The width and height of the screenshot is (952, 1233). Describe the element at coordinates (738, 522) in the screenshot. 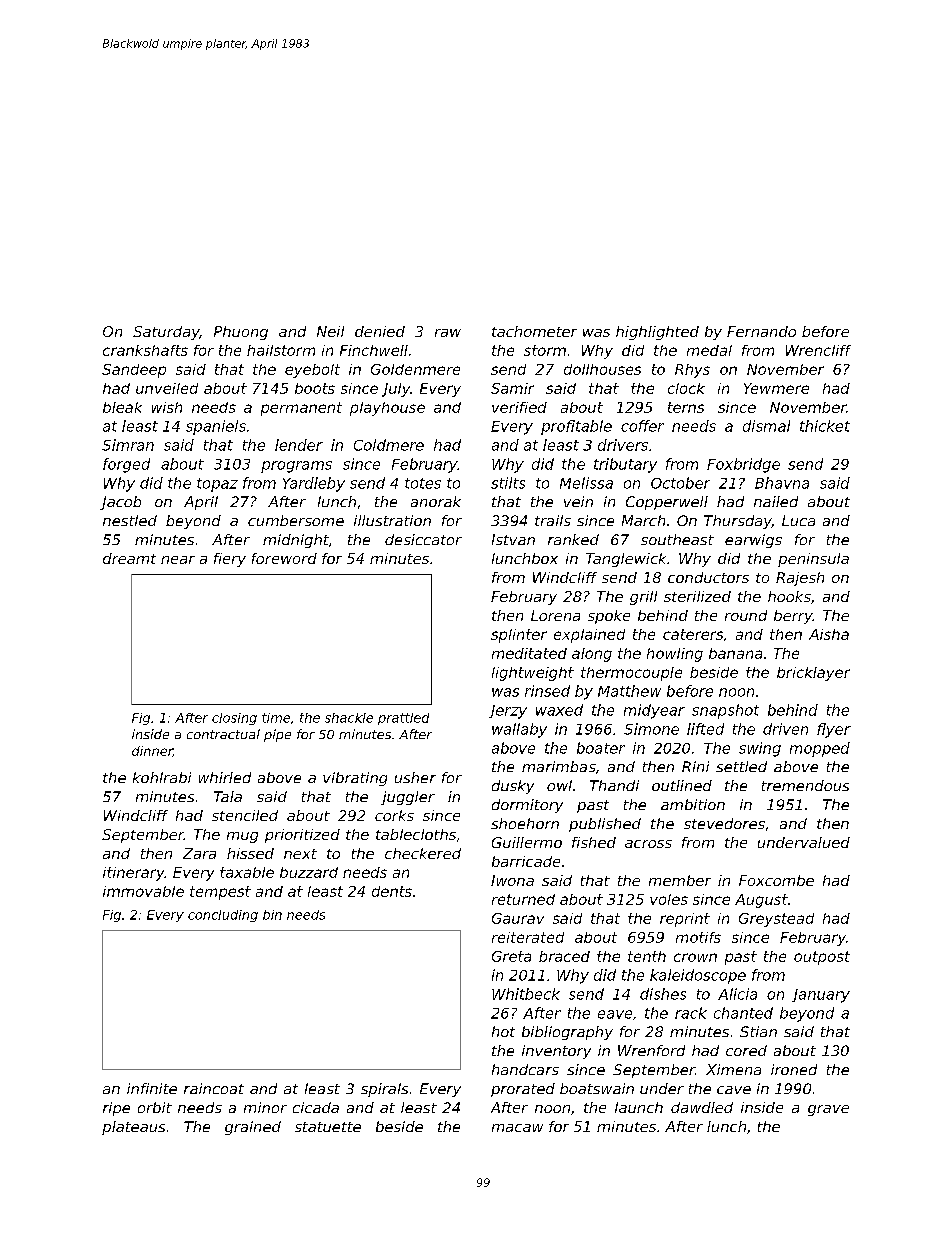

I see `Thursday` at that location.
